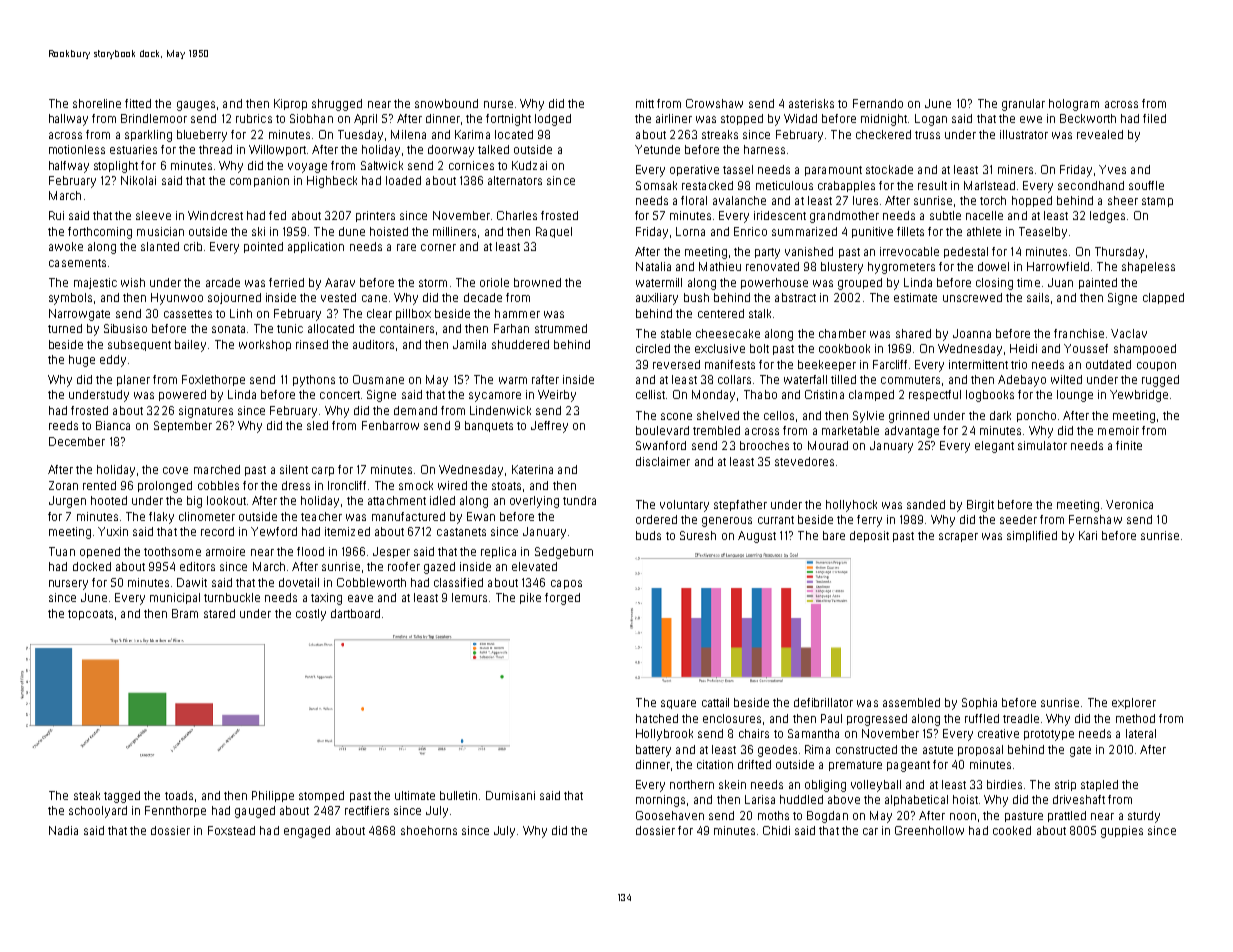  Describe the element at coordinates (515, 180) in the document. I see `alternators` at that location.
